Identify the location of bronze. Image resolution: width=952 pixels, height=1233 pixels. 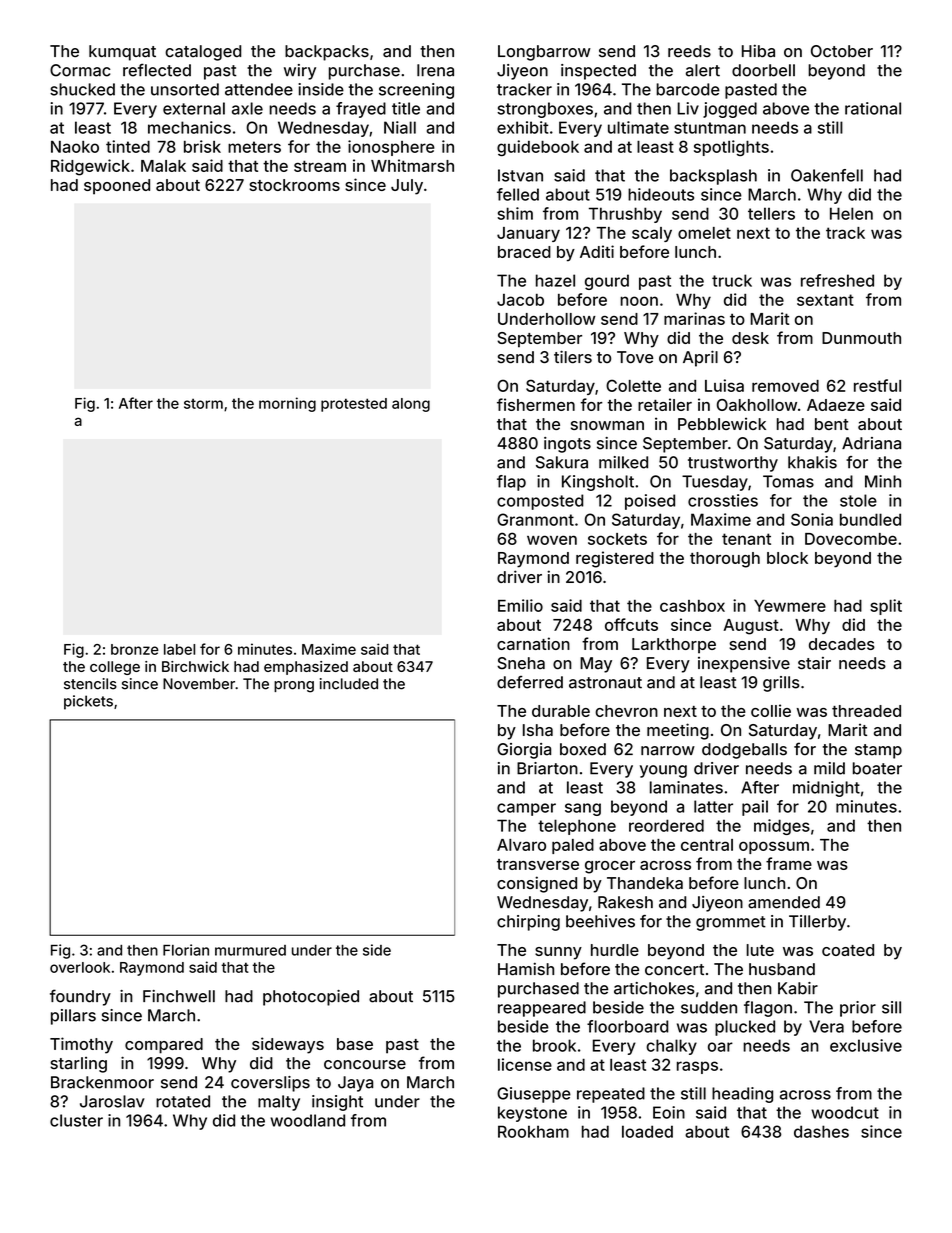
(135, 649).
